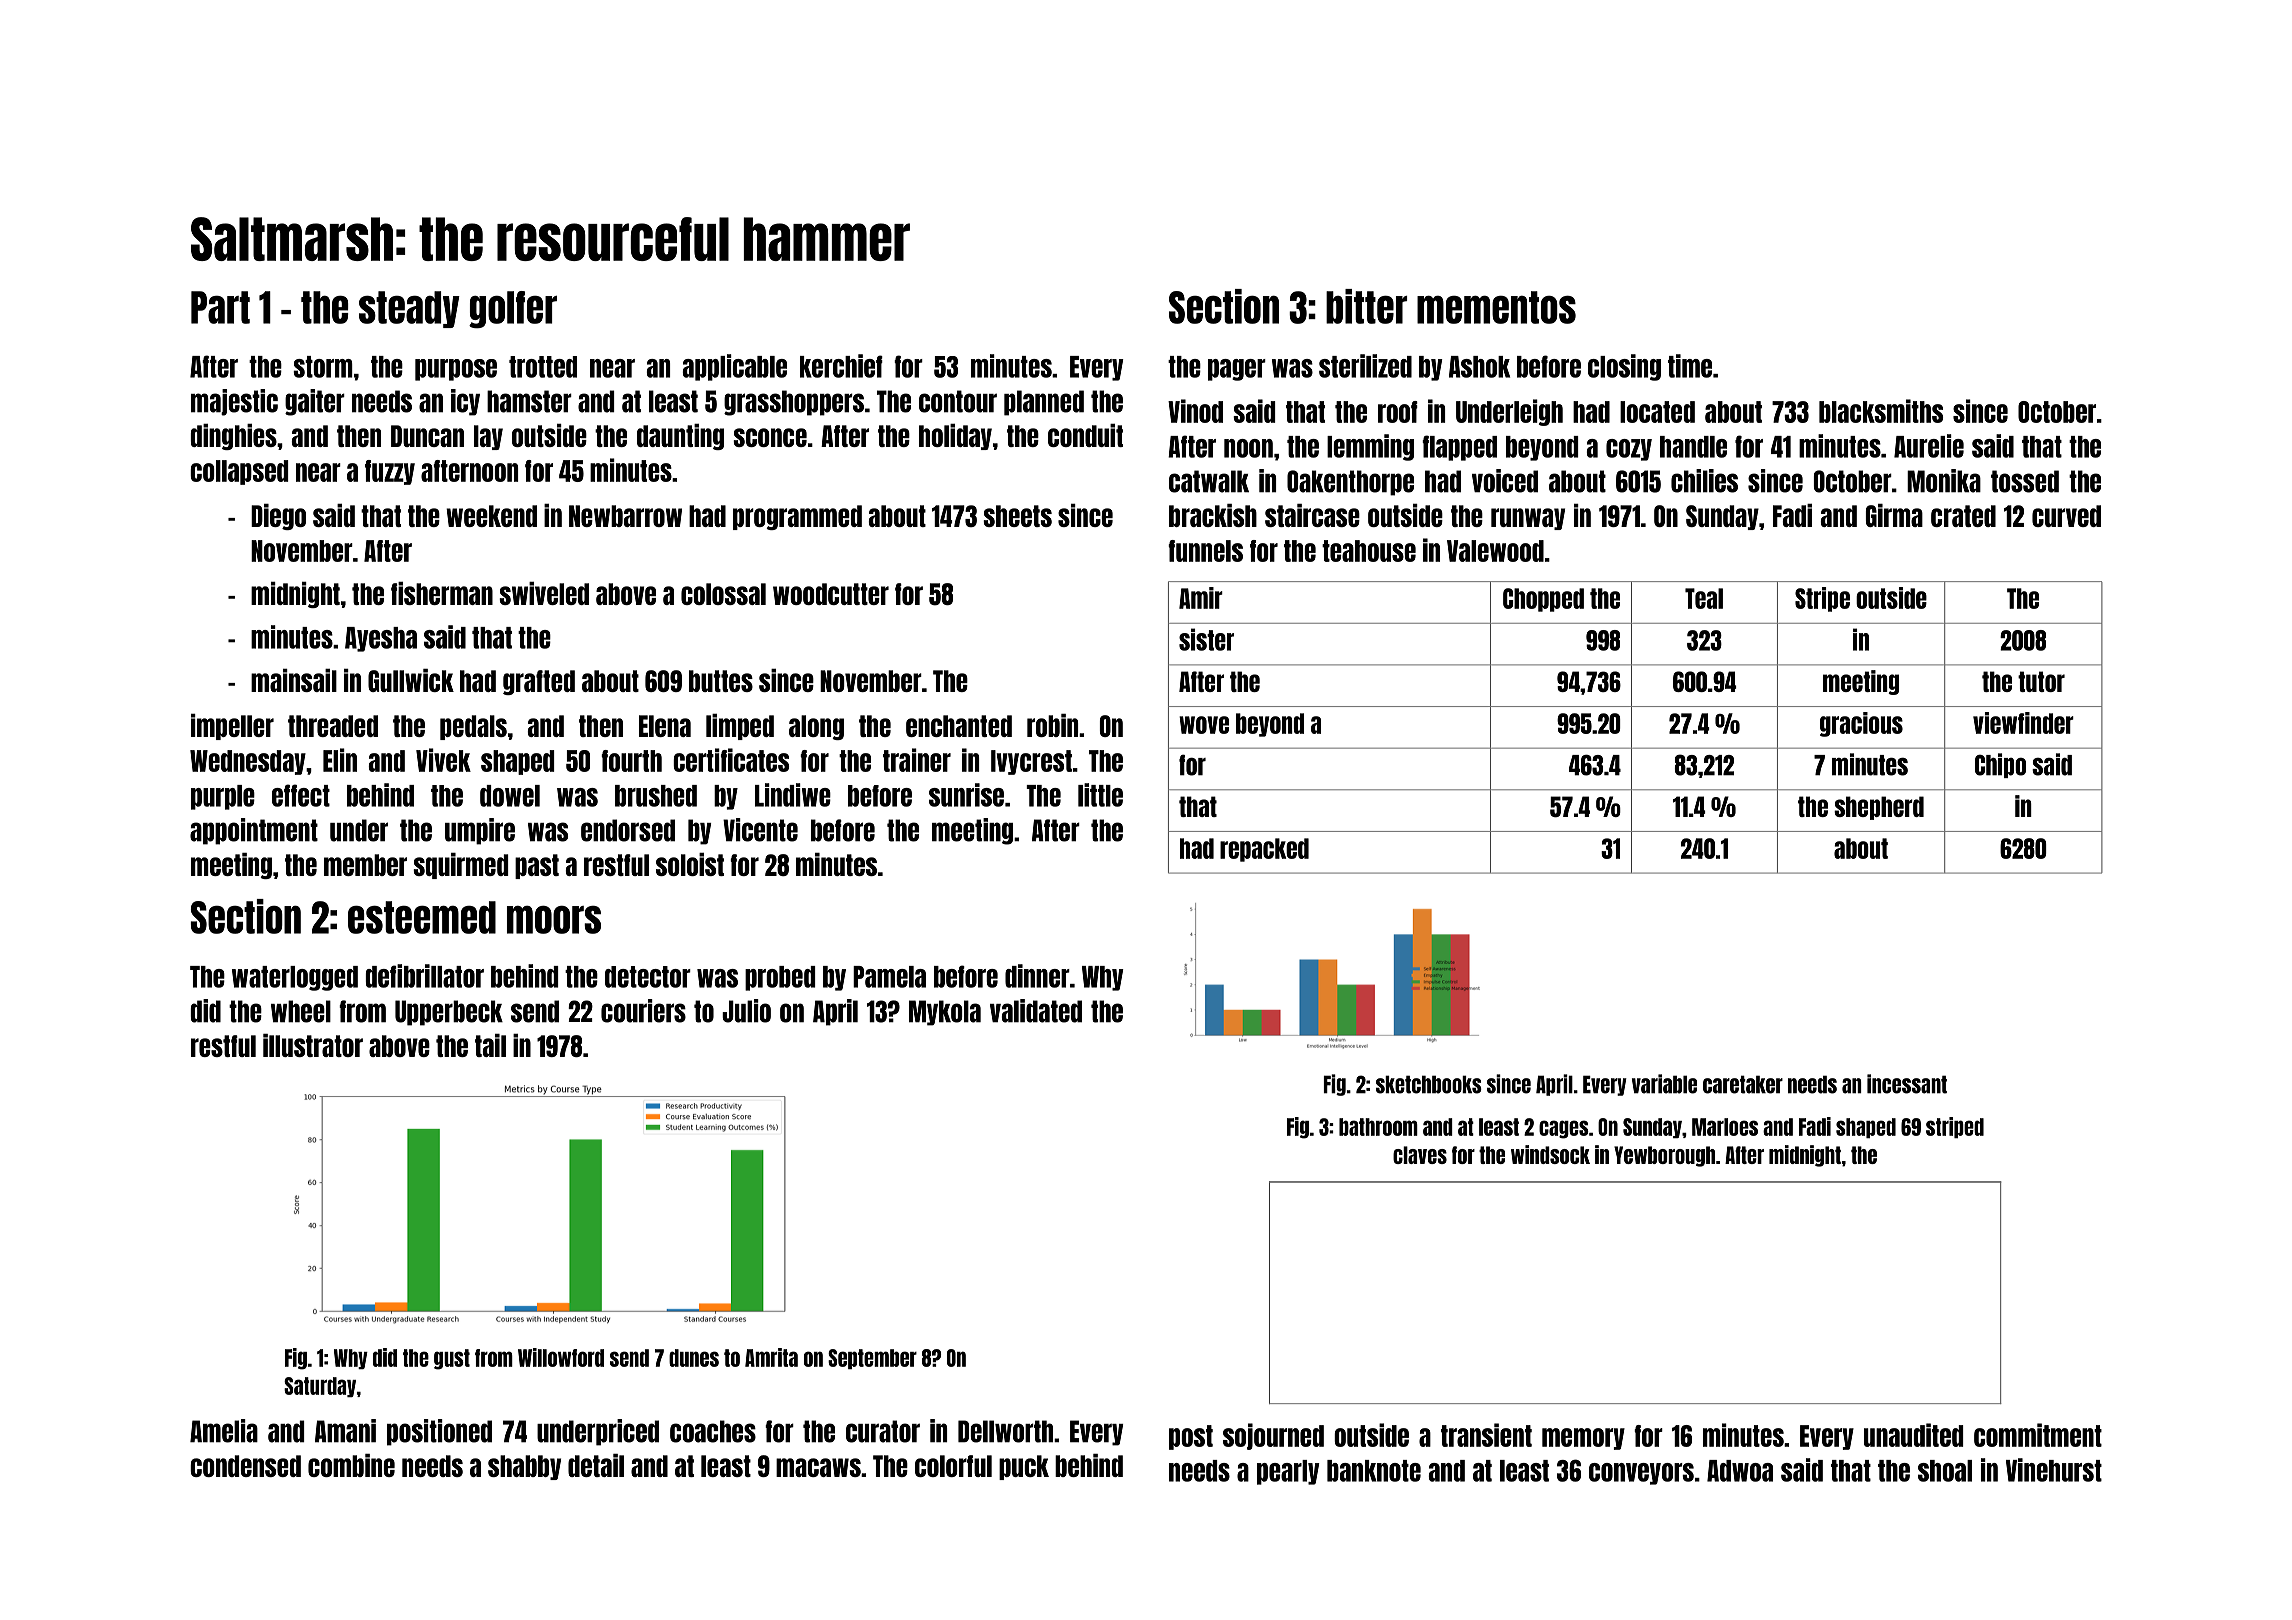  I want to click on kerchief, so click(841, 366).
